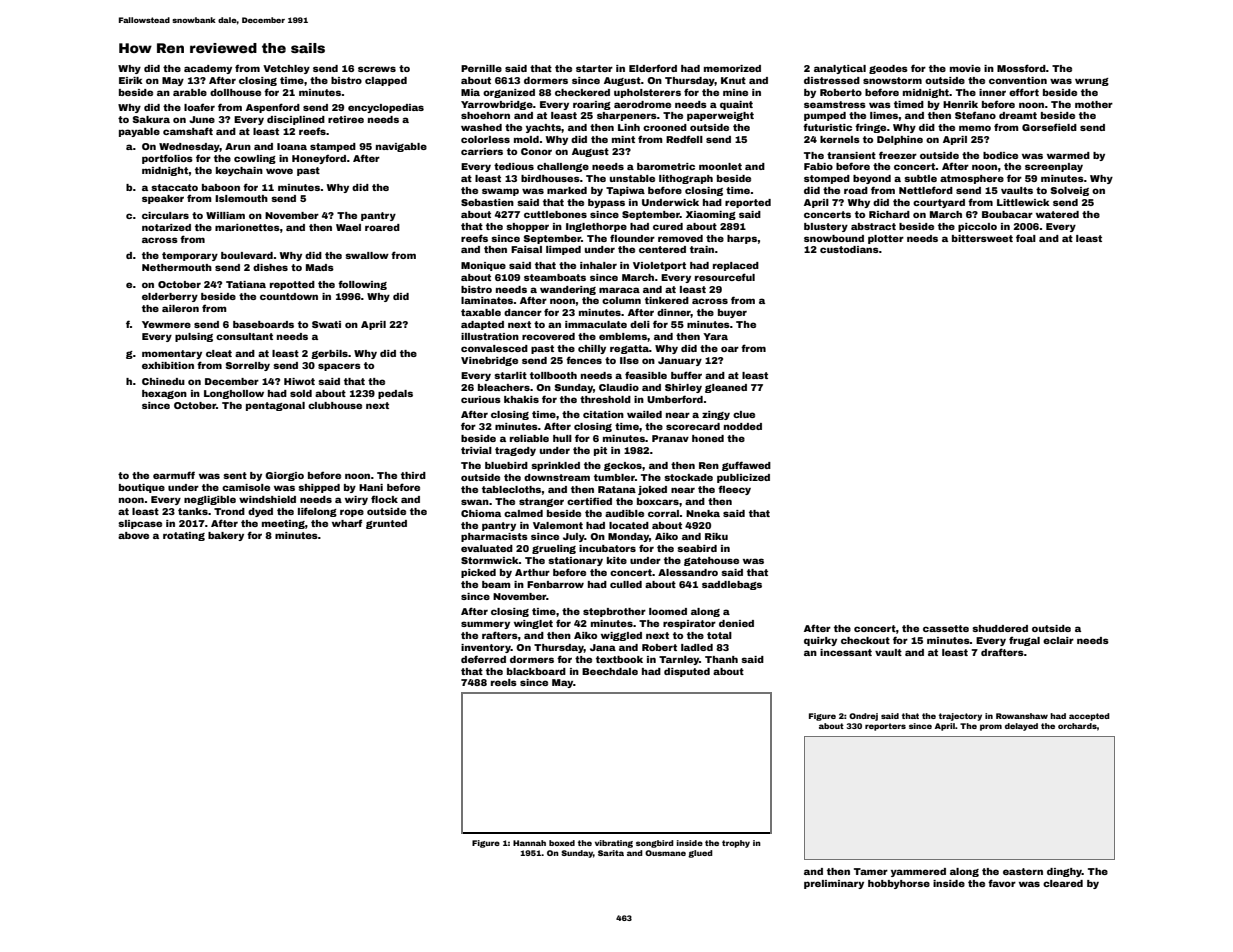  Describe the element at coordinates (946, 628) in the screenshot. I see `cassette` at that location.
